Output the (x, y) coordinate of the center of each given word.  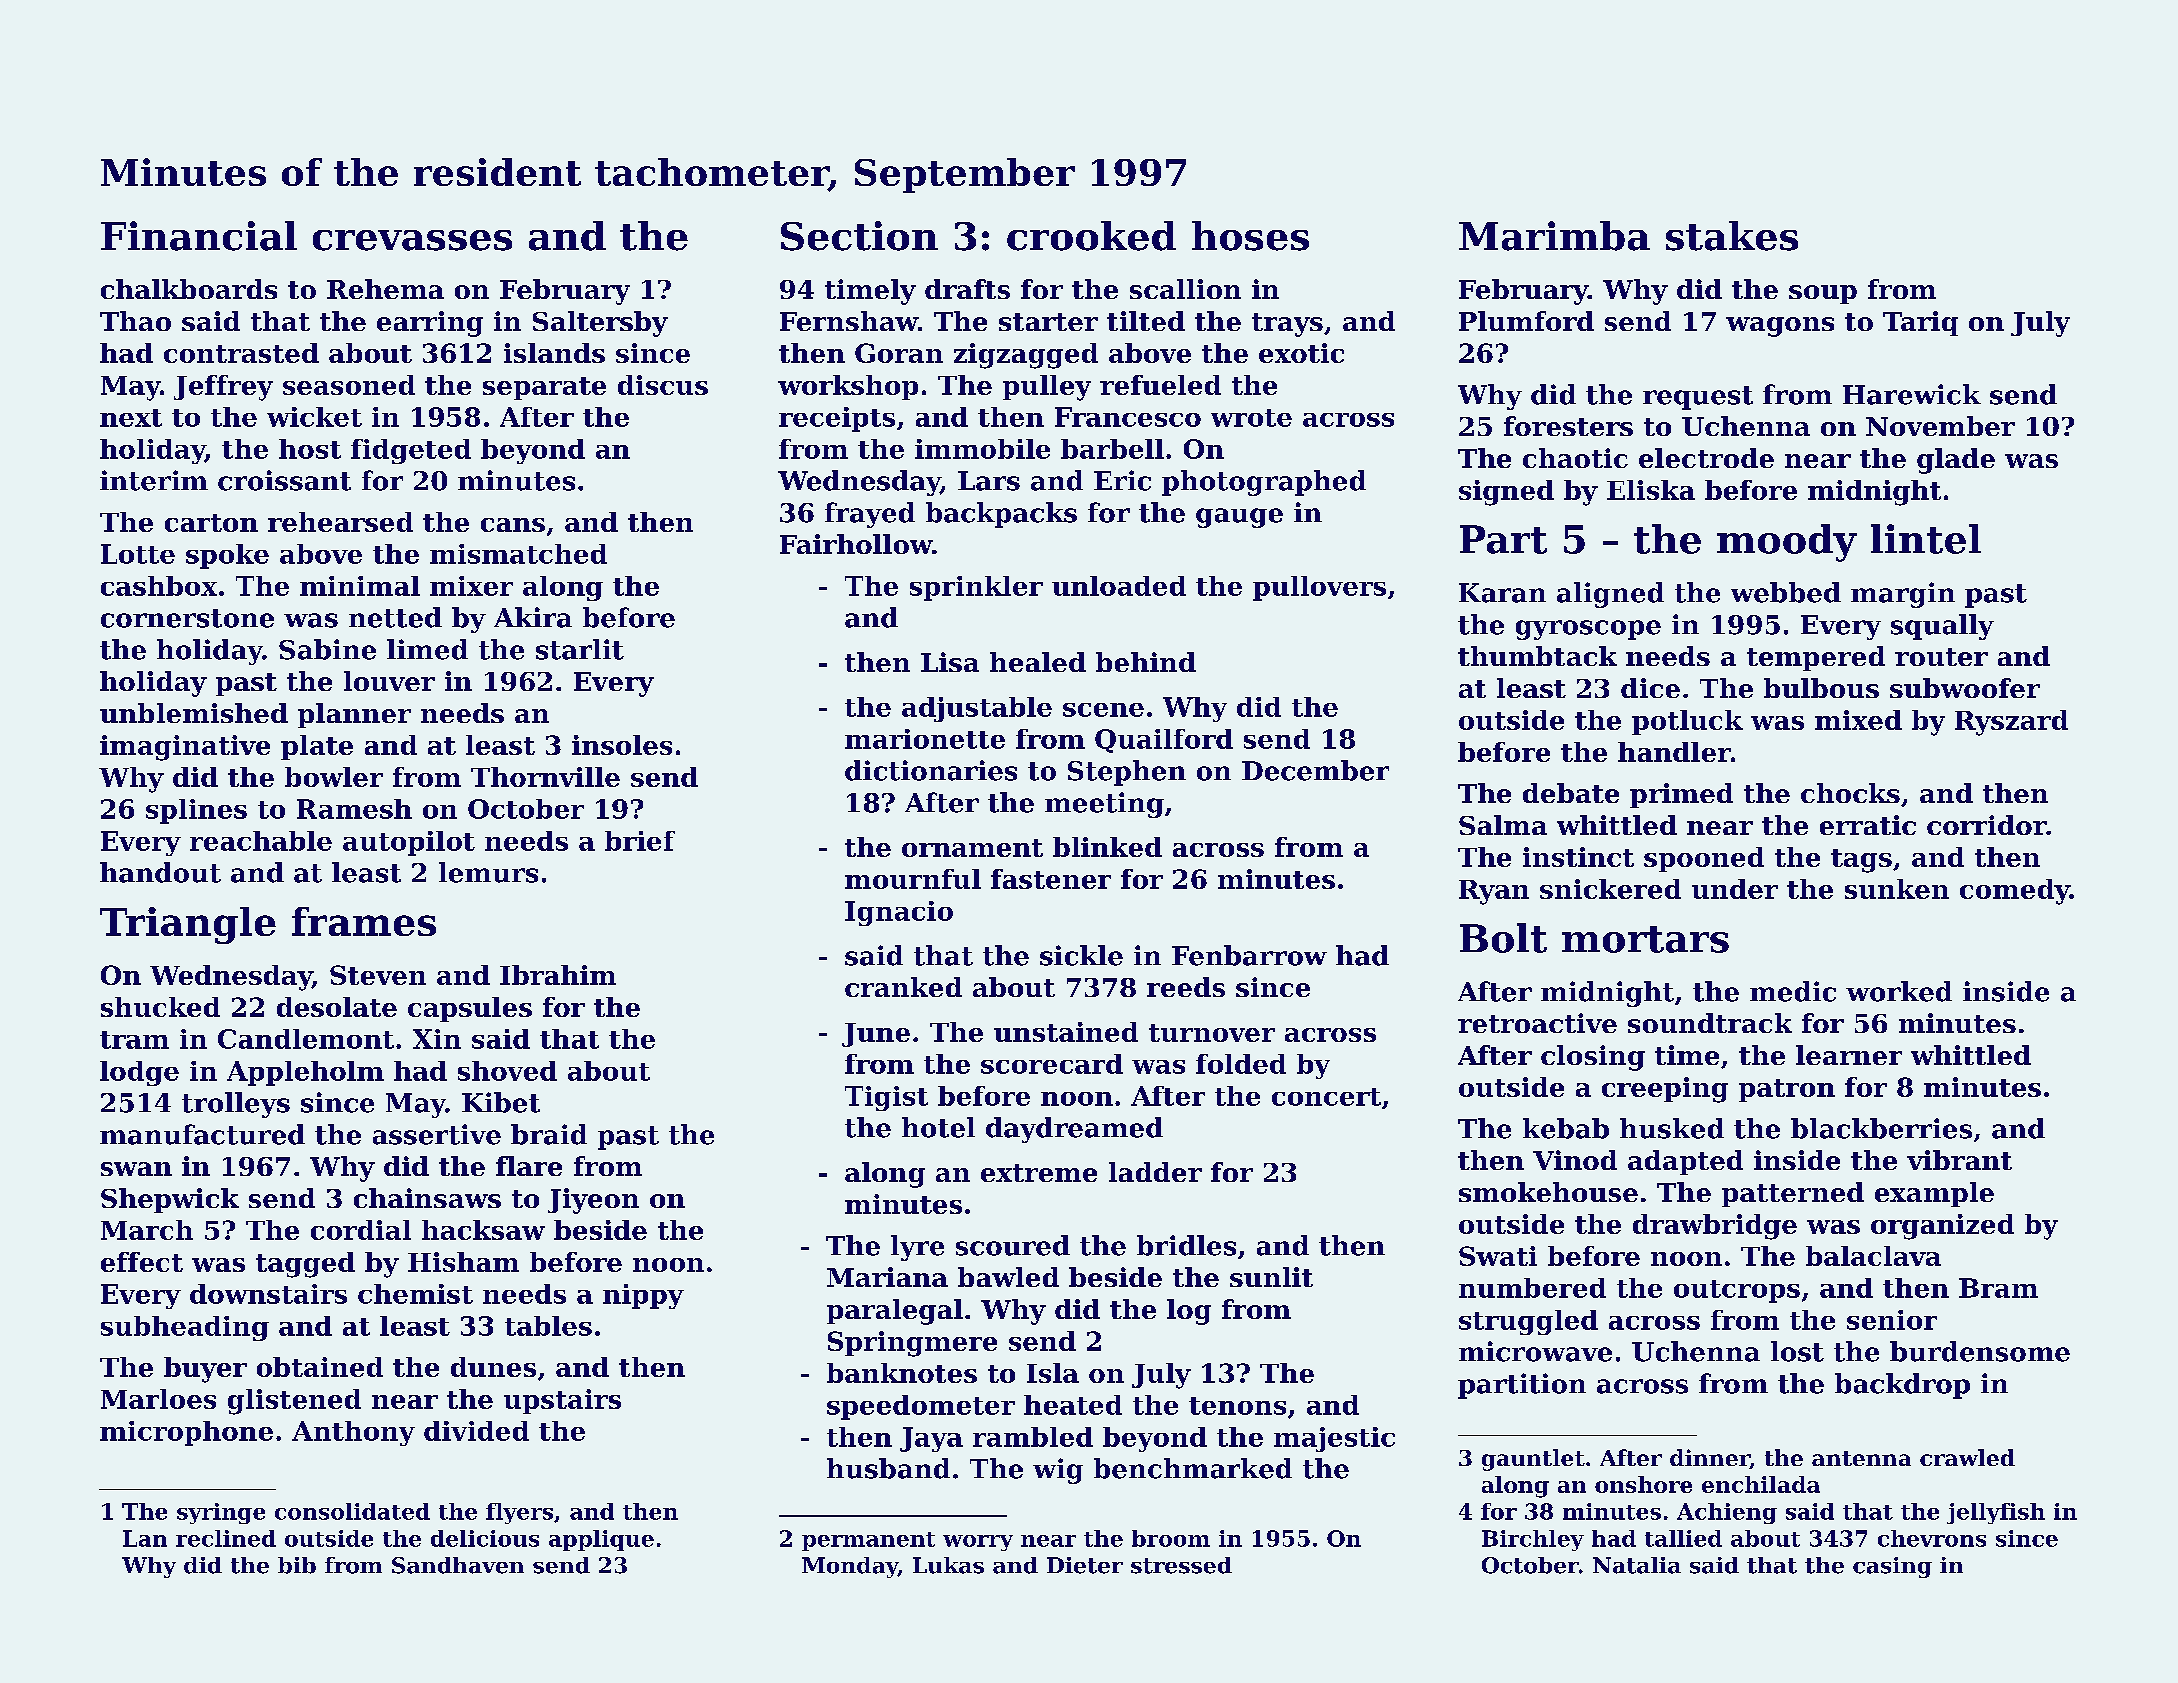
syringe (221, 1513)
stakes (1732, 236)
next (131, 418)
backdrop (1902, 1386)
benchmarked (1193, 1468)
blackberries (1881, 1128)
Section (859, 236)
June (876, 1035)
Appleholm (305, 1073)
